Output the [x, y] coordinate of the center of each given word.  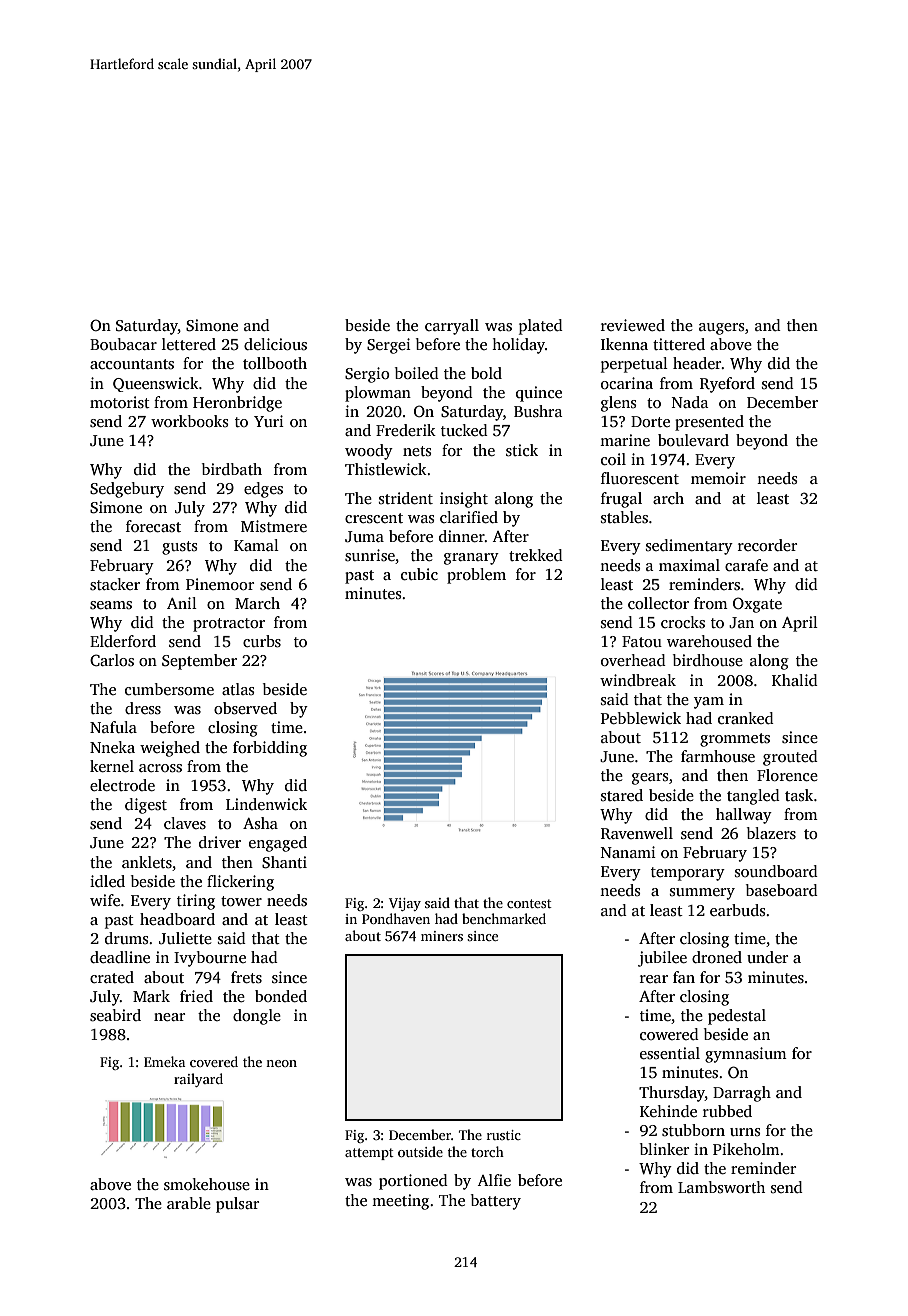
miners [442, 936]
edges [263, 490]
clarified [469, 517]
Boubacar [123, 344]
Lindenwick [266, 804]
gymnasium [746, 1055]
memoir [718, 478]
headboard [177, 919]
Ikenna [624, 344]
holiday [518, 346]
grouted [790, 758]
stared [622, 795]
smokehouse [207, 1184]
